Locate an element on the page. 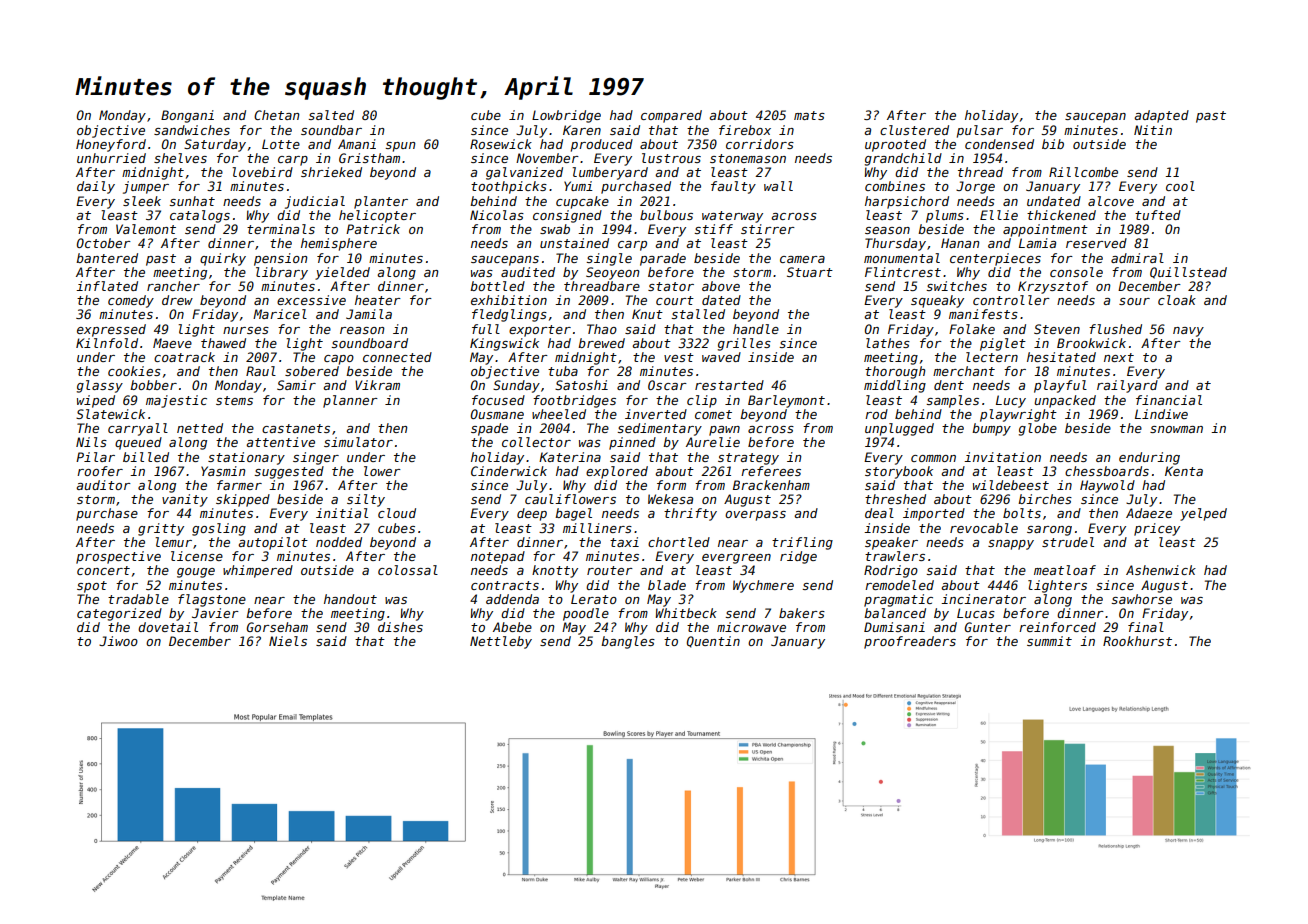  library is located at coordinates (282, 273).
